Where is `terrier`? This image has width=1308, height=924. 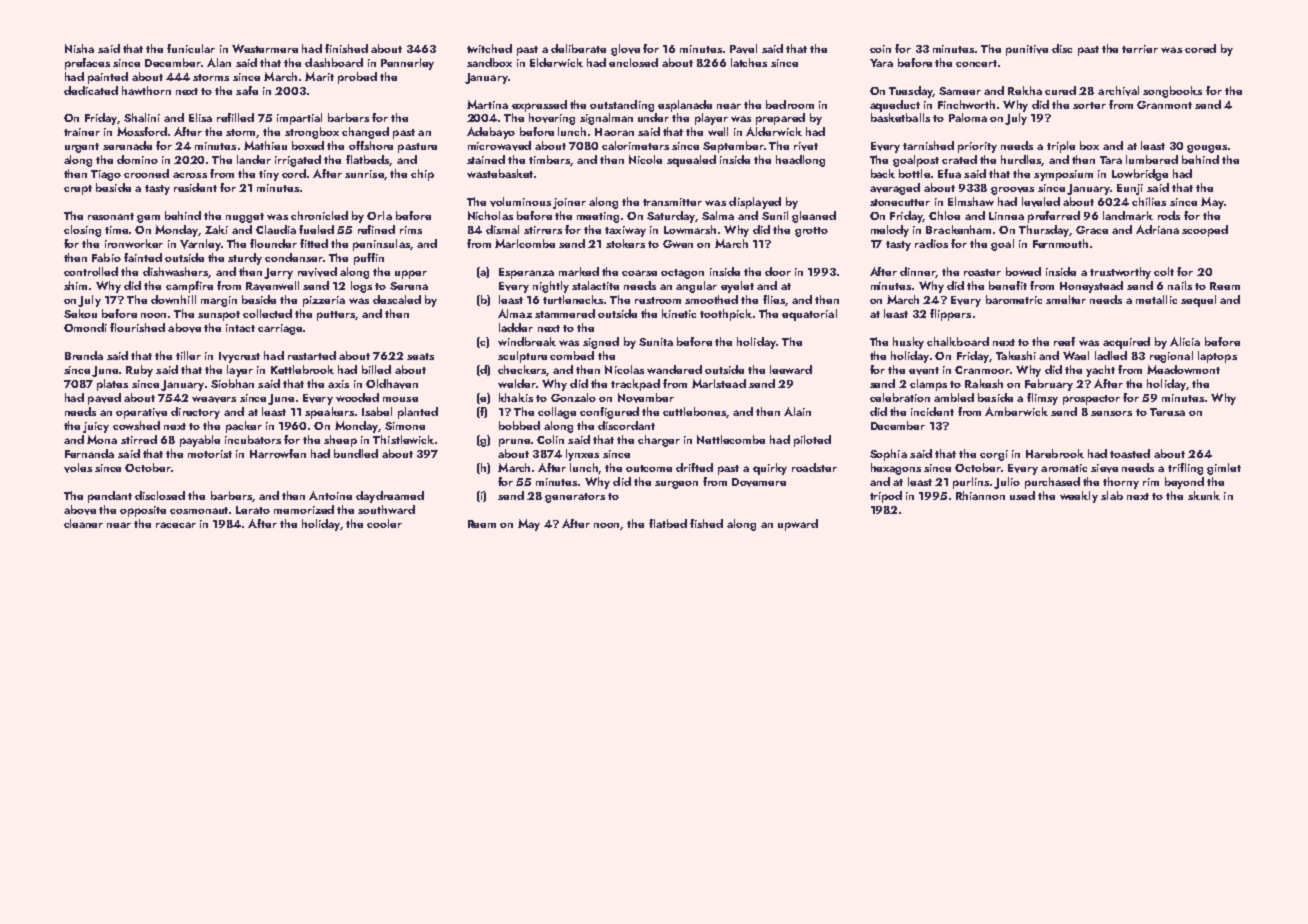 terrier is located at coordinates (1140, 49).
